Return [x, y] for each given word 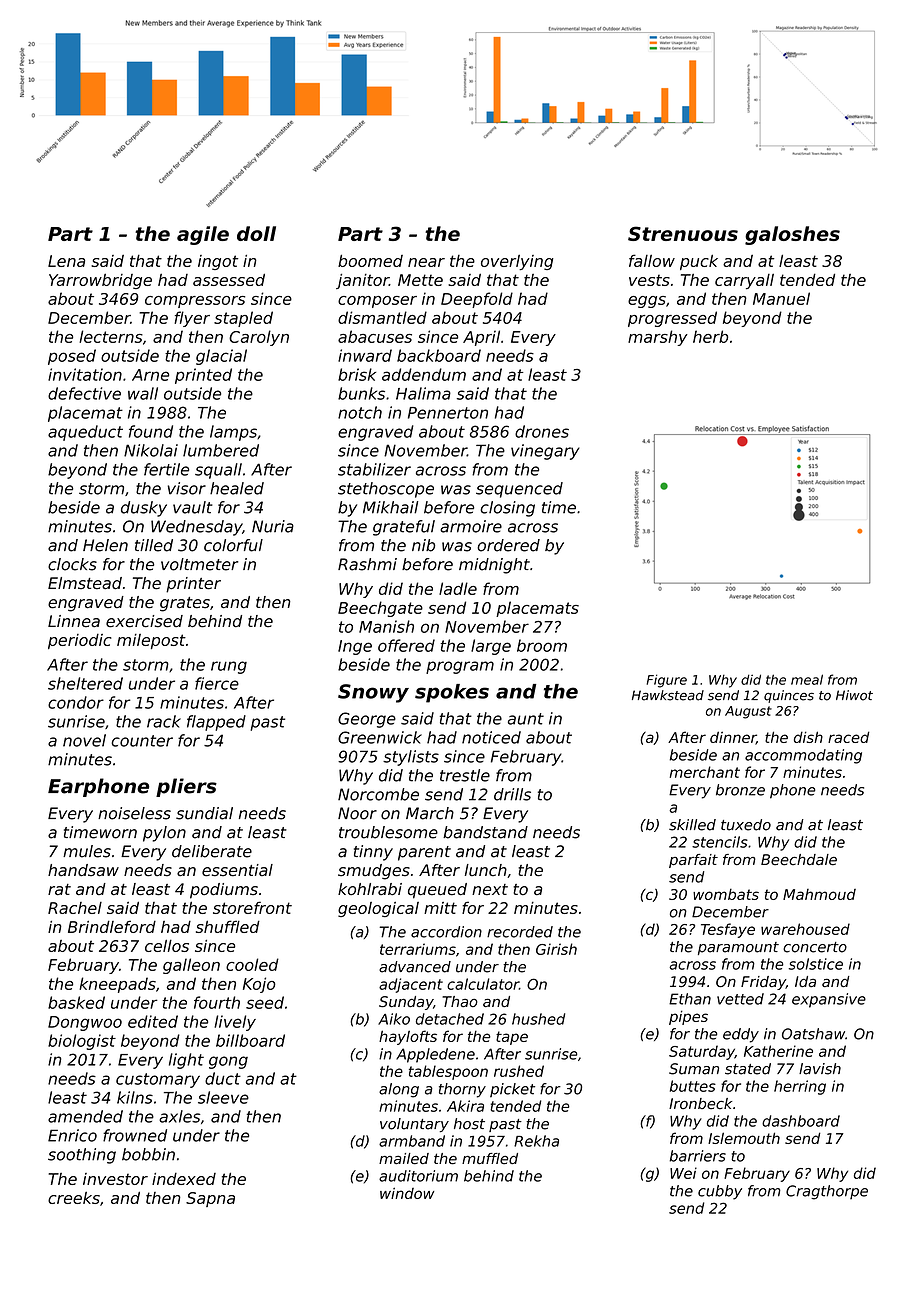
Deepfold [477, 300]
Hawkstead [668, 695]
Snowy [373, 693]
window [407, 1193]
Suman [694, 1069]
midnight [494, 566]
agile [203, 235]
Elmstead [85, 583]
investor [115, 1179]
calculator [483, 984]
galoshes [792, 235]
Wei [683, 1173]
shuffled [228, 926]
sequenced [519, 490]
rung [229, 667]
